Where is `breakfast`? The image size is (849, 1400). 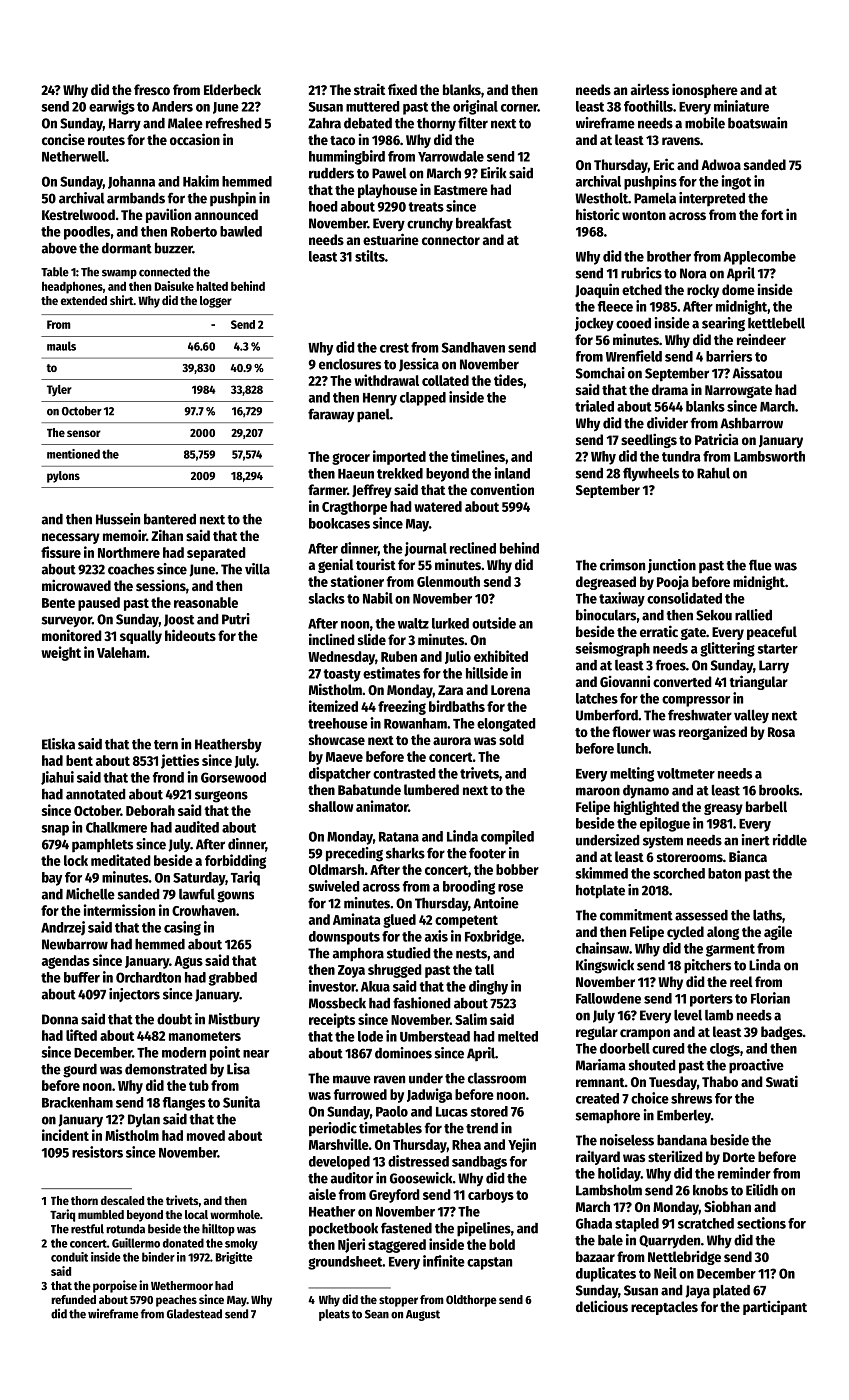 breakfast is located at coordinates (484, 223).
